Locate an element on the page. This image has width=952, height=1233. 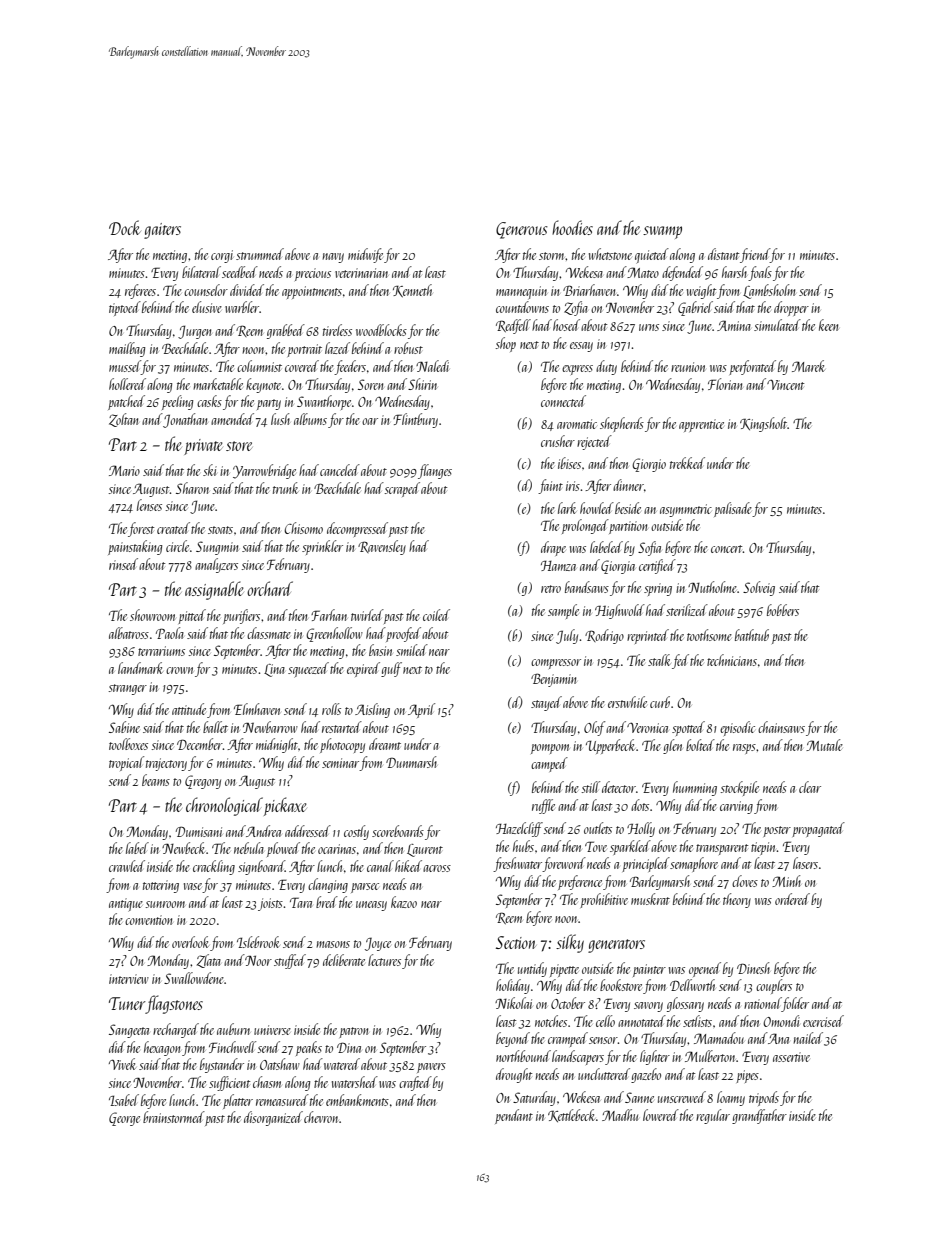
ballet is located at coordinates (215, 727).
